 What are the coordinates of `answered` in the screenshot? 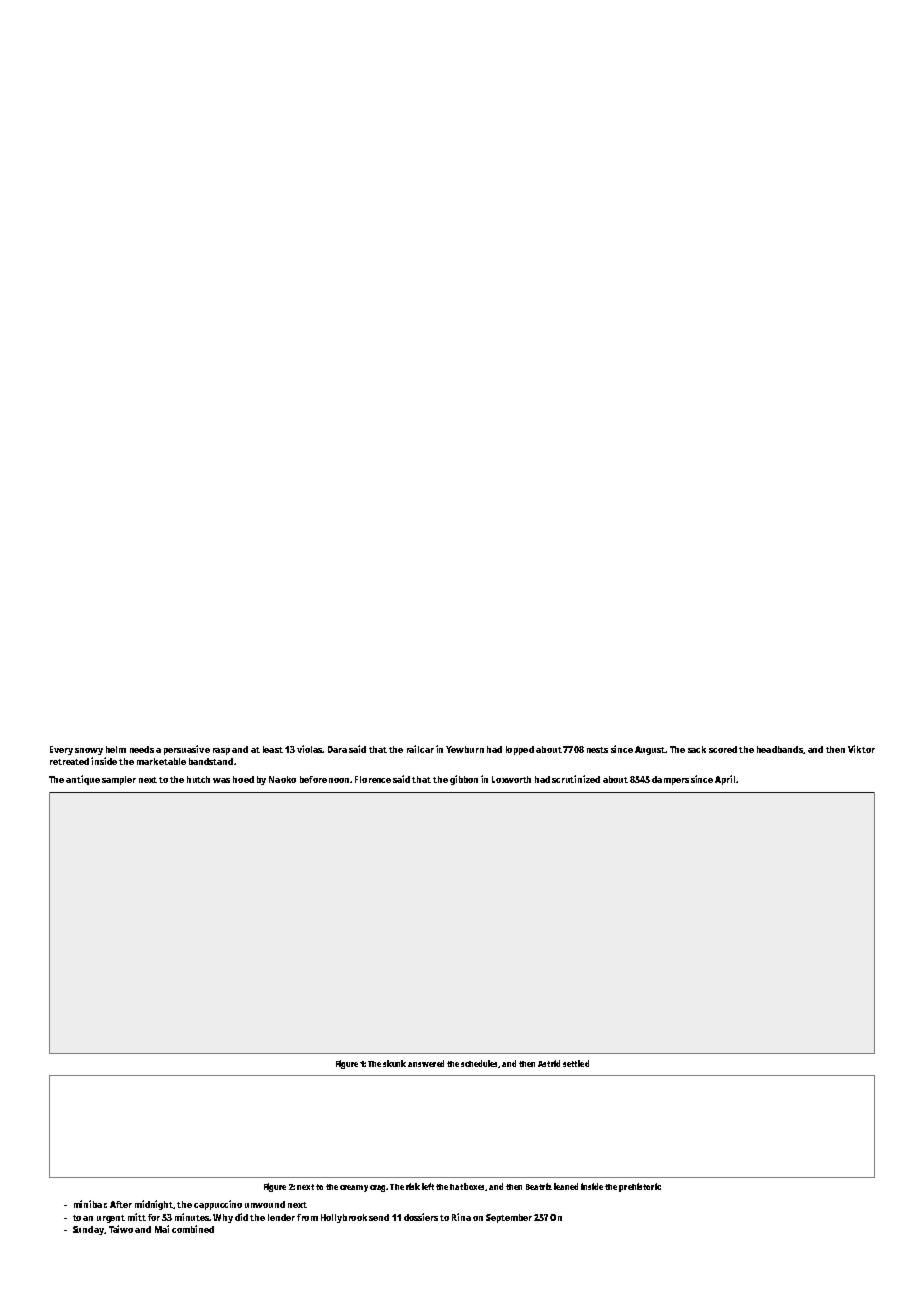 It's located at (426, 1063).
